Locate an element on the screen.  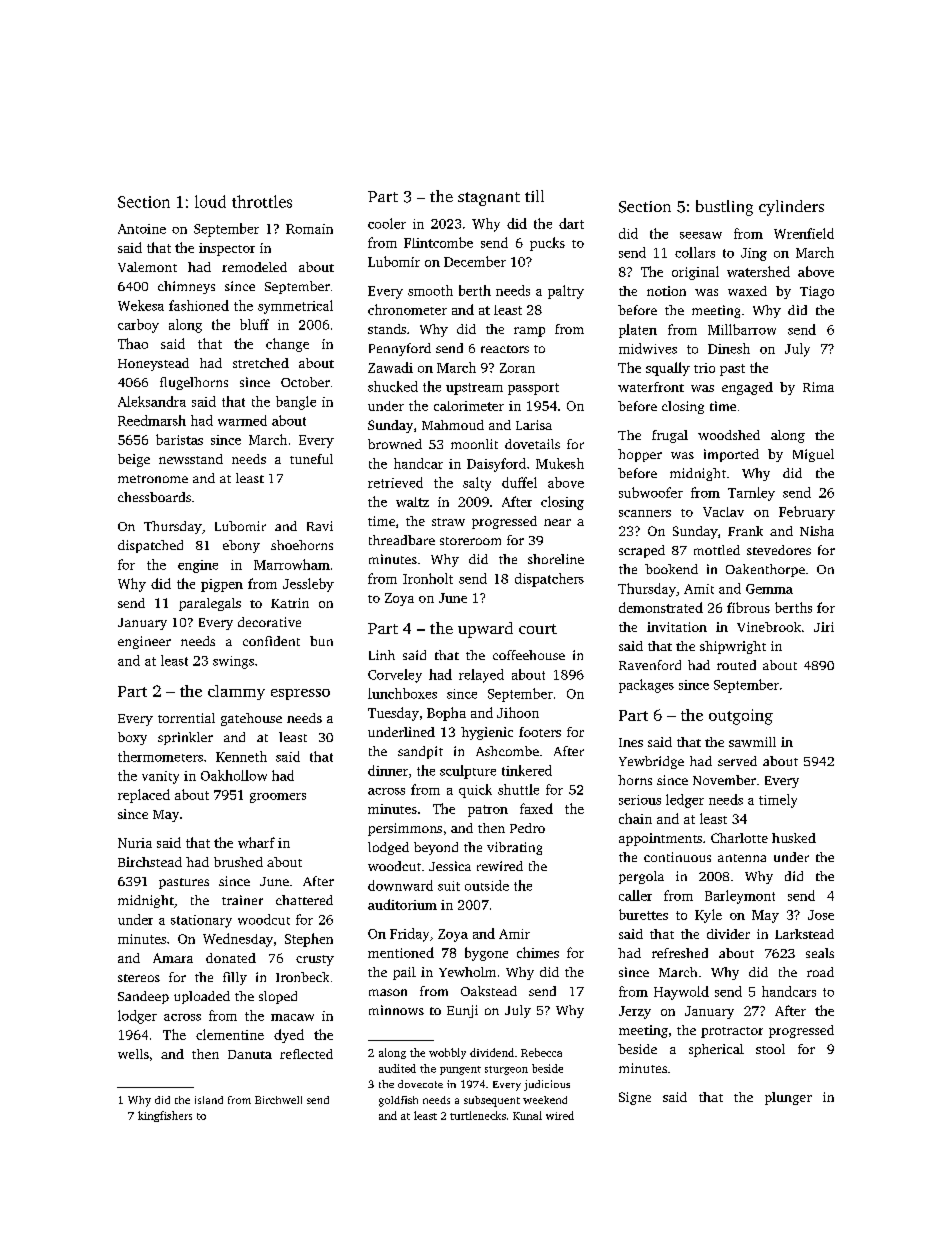
till is located at coordinates (534, 196).
